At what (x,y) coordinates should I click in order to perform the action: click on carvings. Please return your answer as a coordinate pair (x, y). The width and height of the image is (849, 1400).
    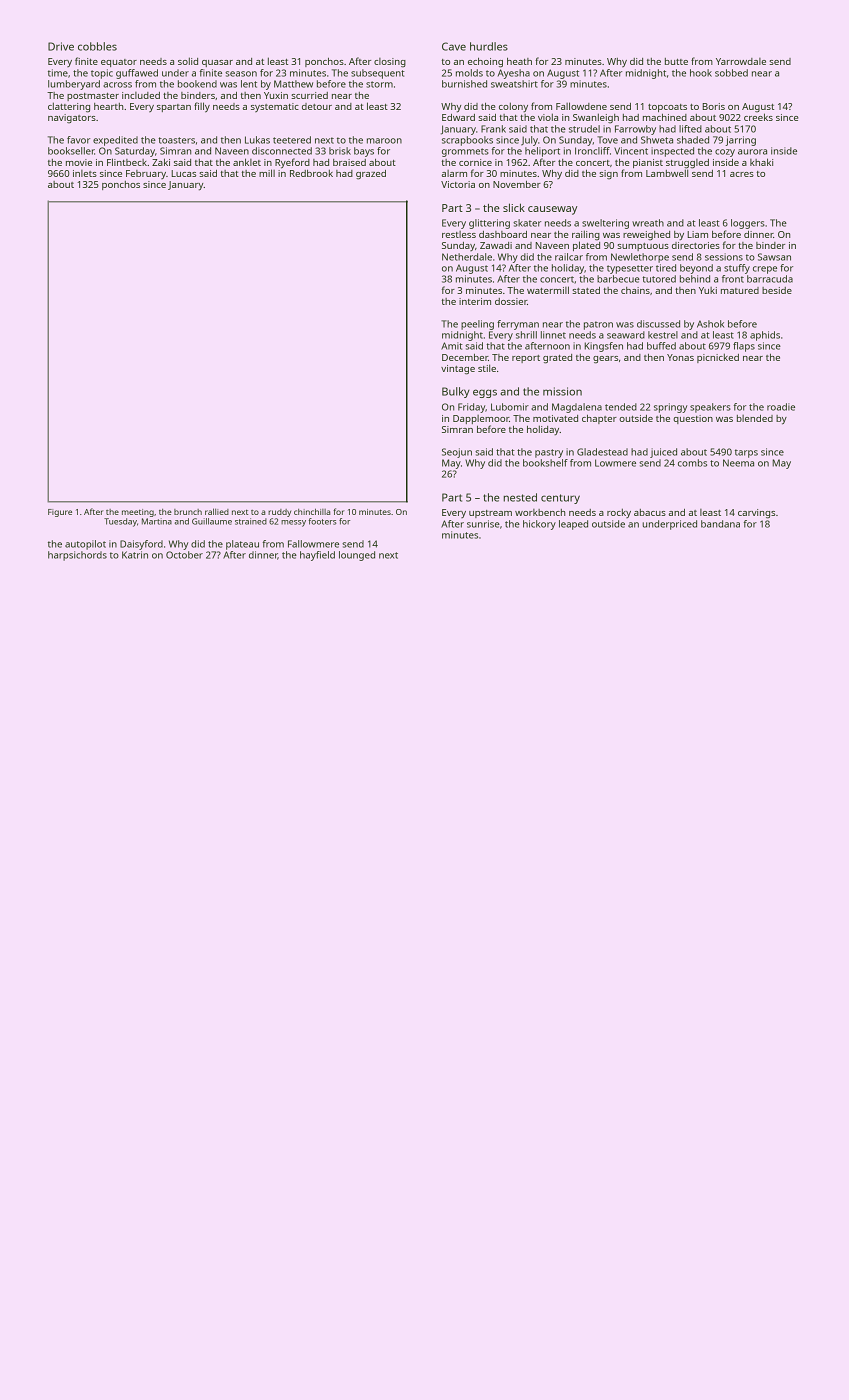
    Looking at the image, I should click on (756, 514).
